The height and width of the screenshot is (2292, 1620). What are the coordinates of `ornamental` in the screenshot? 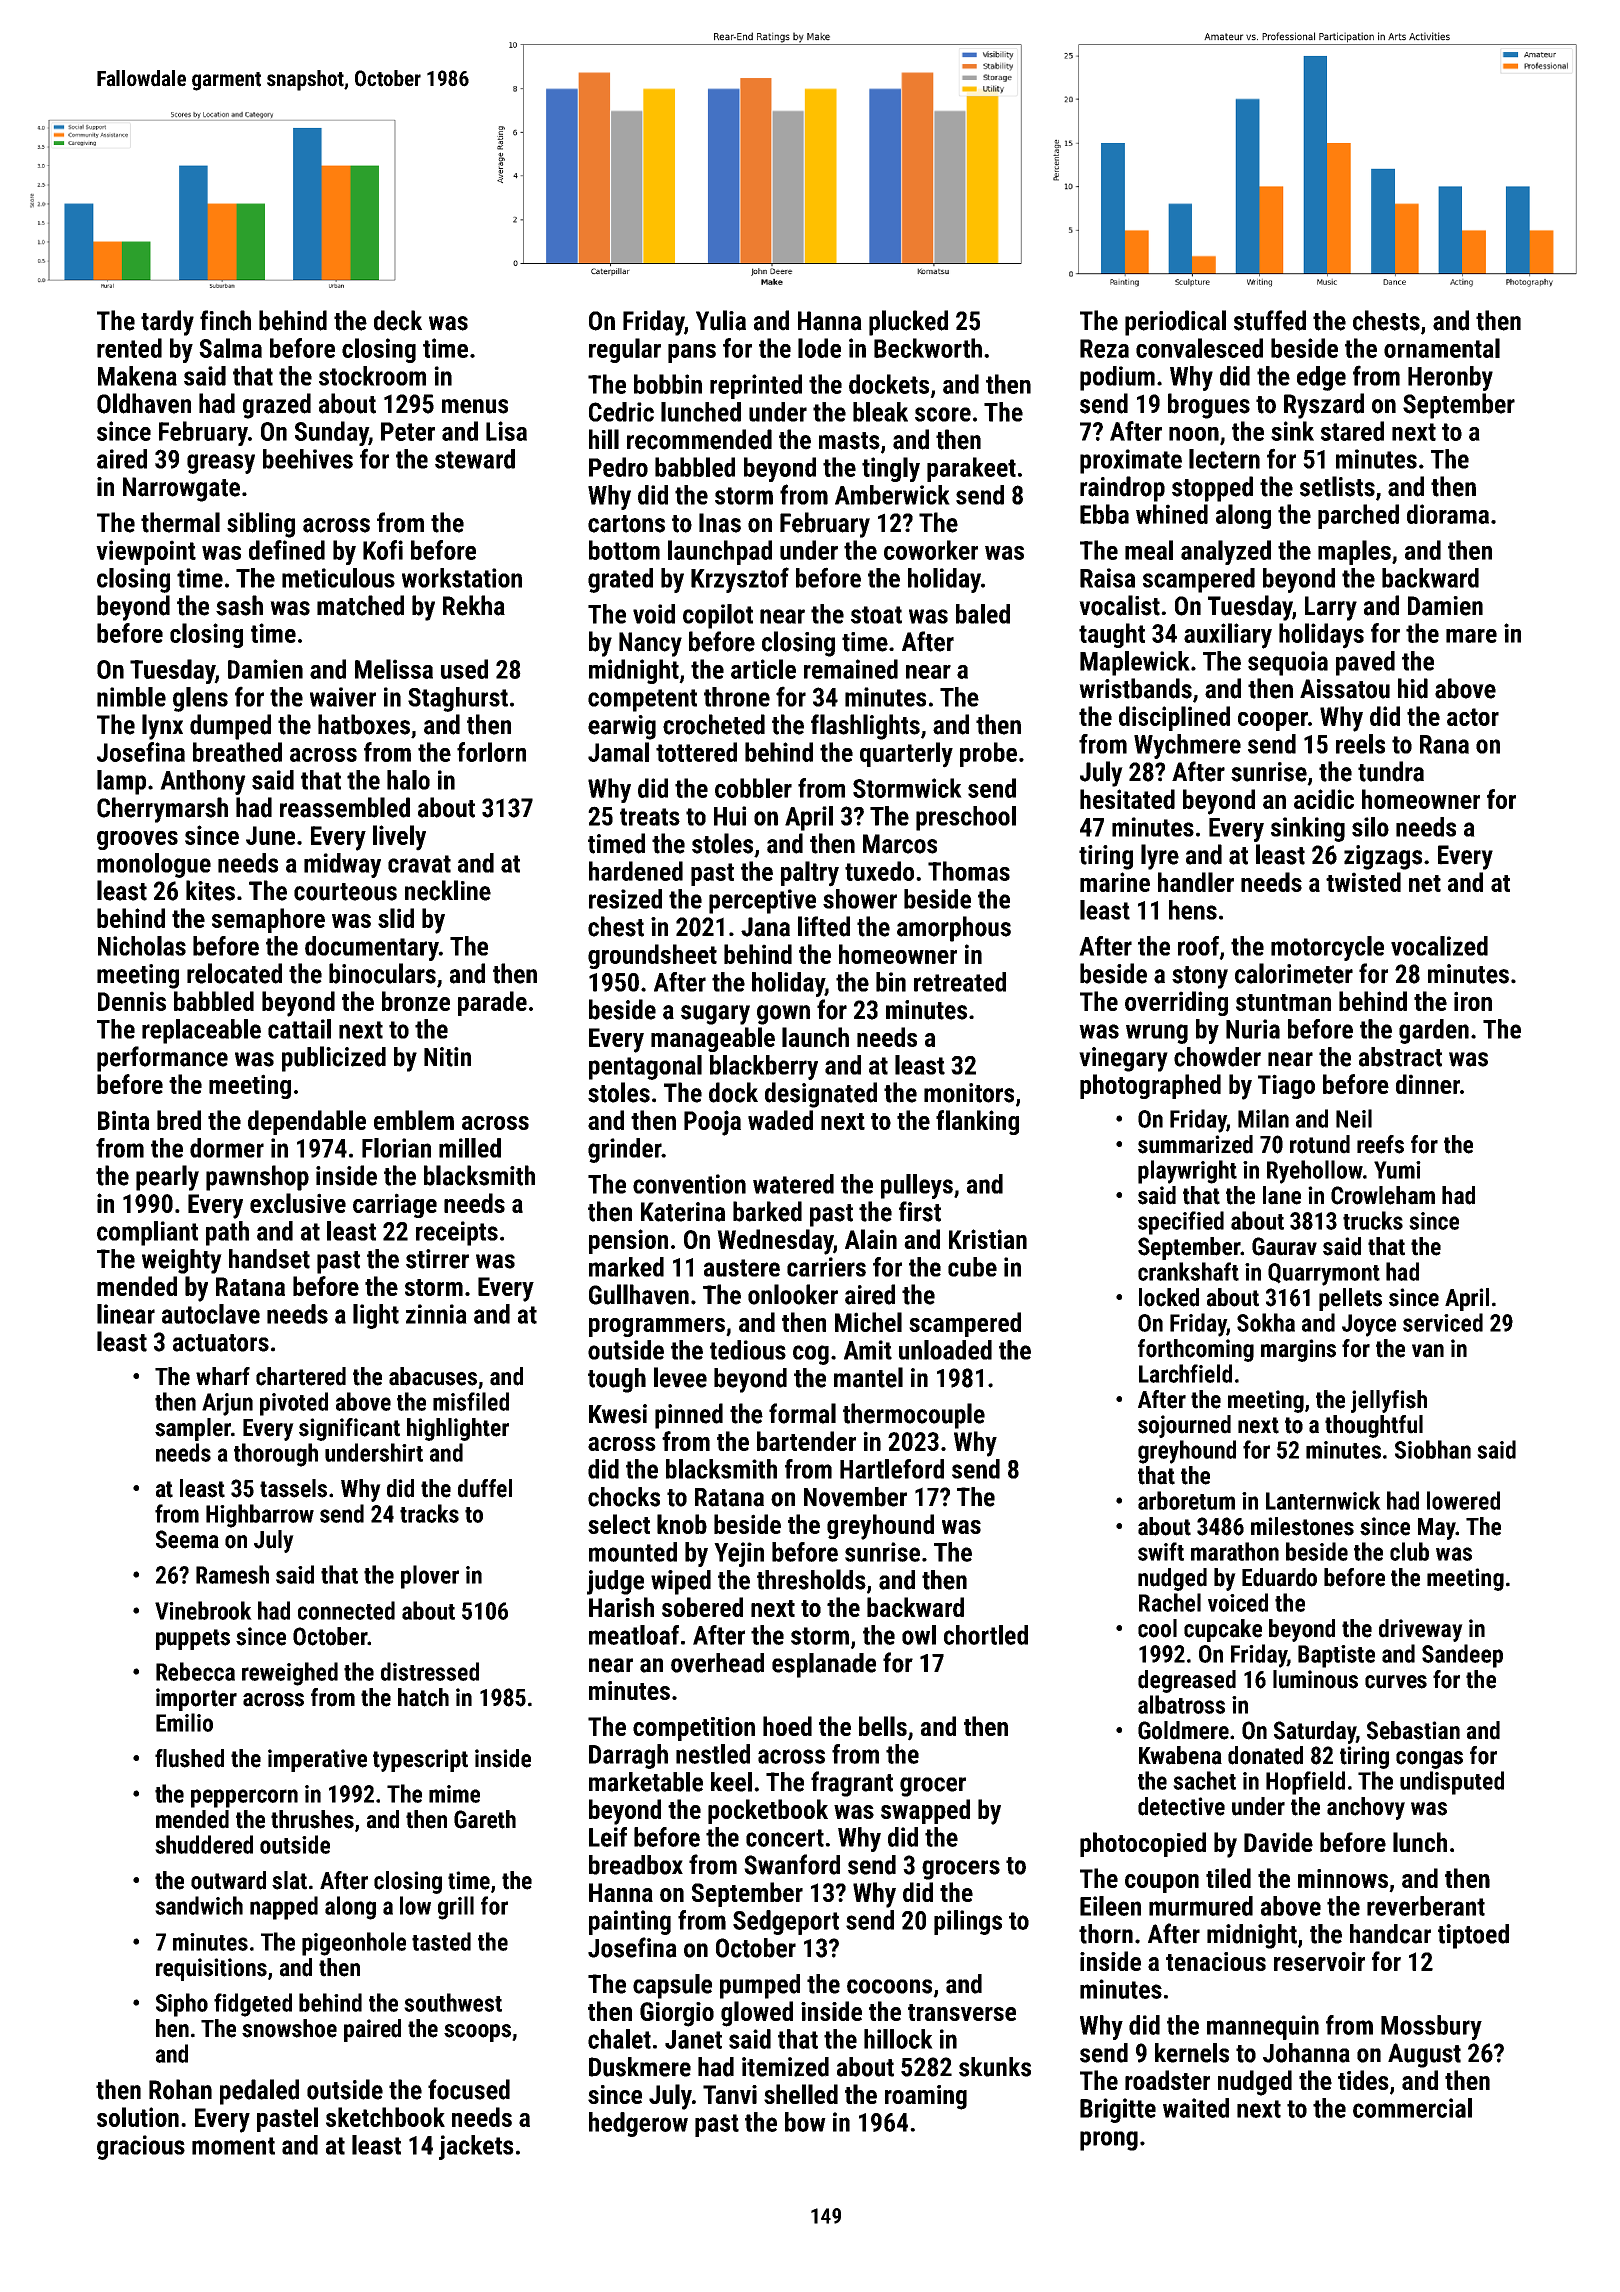 It's located at (1442, 348).
